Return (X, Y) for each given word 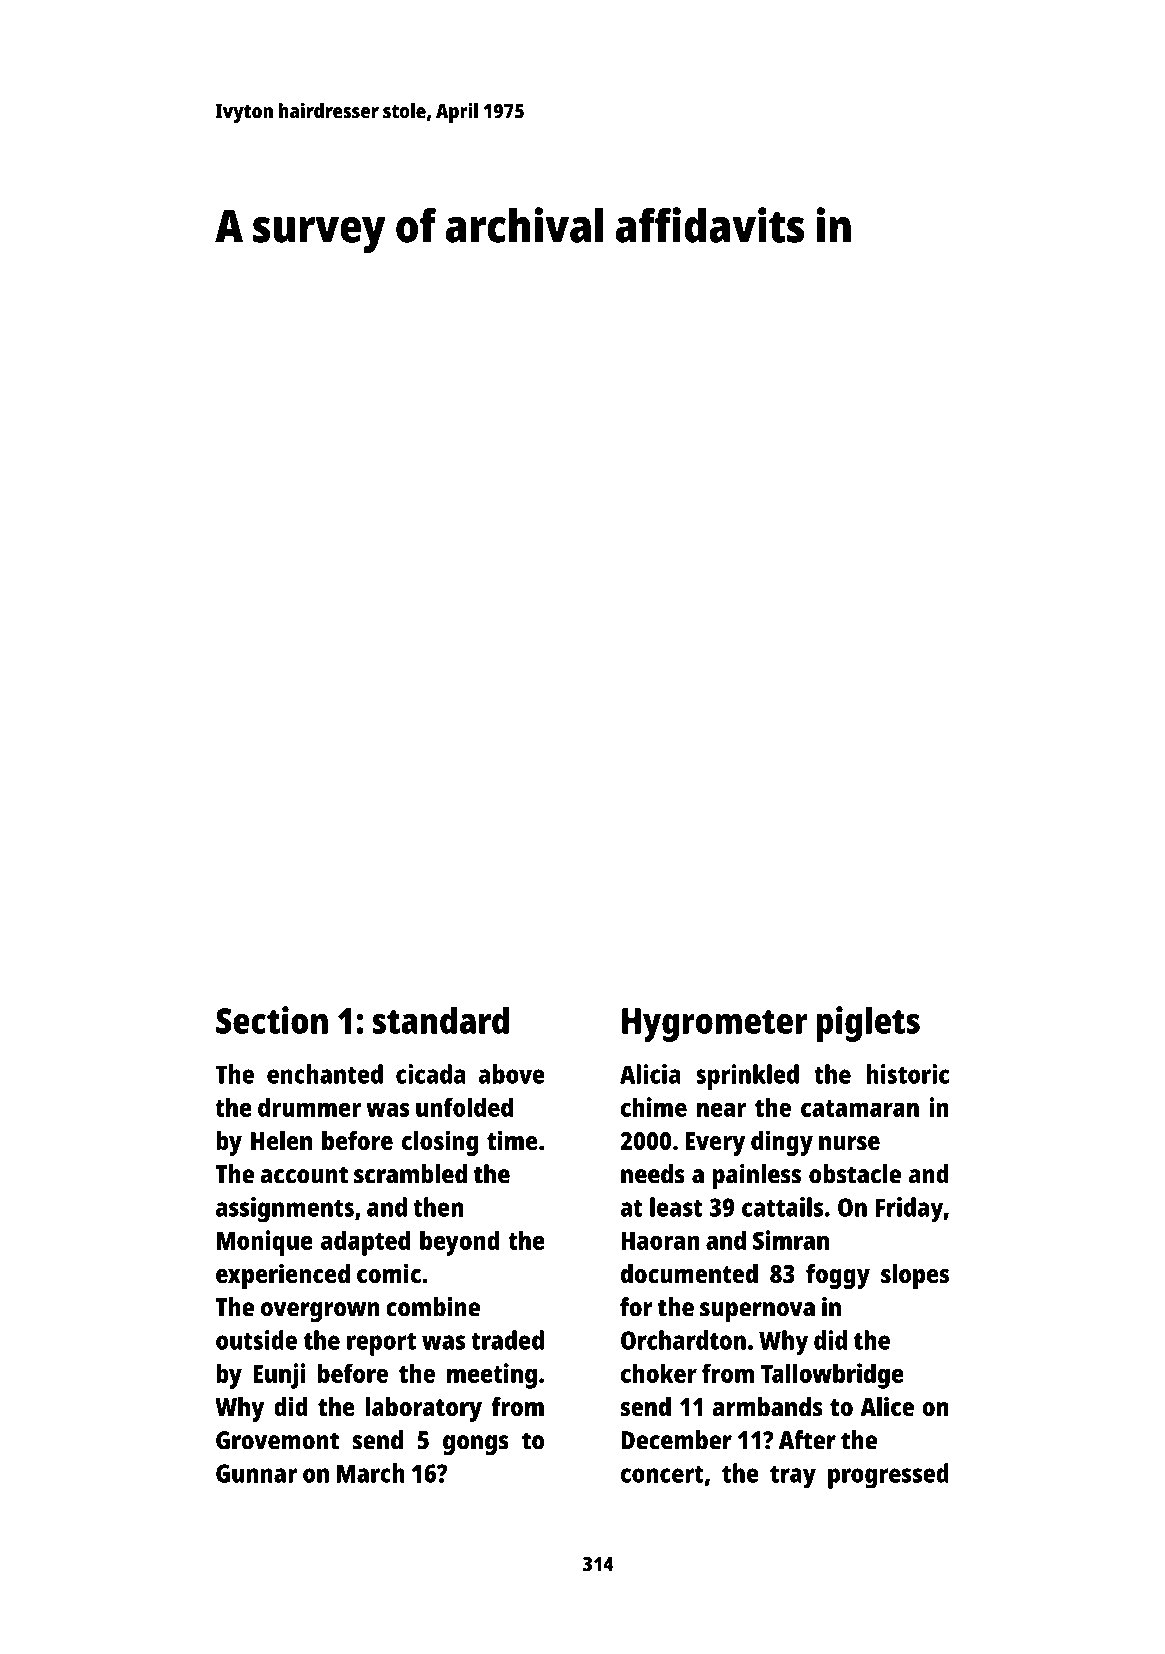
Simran (791, 1240)
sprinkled (747, 1077)
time (512, 1140)
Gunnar (256, 1473)
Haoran (660, 1241)
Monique (265, 1243)
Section (272, 1020)
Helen (281, 1140)
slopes (915, 1276)
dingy (782, 1143)
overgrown (320, 1312)
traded (507, 1340)
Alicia (650, 1074)
